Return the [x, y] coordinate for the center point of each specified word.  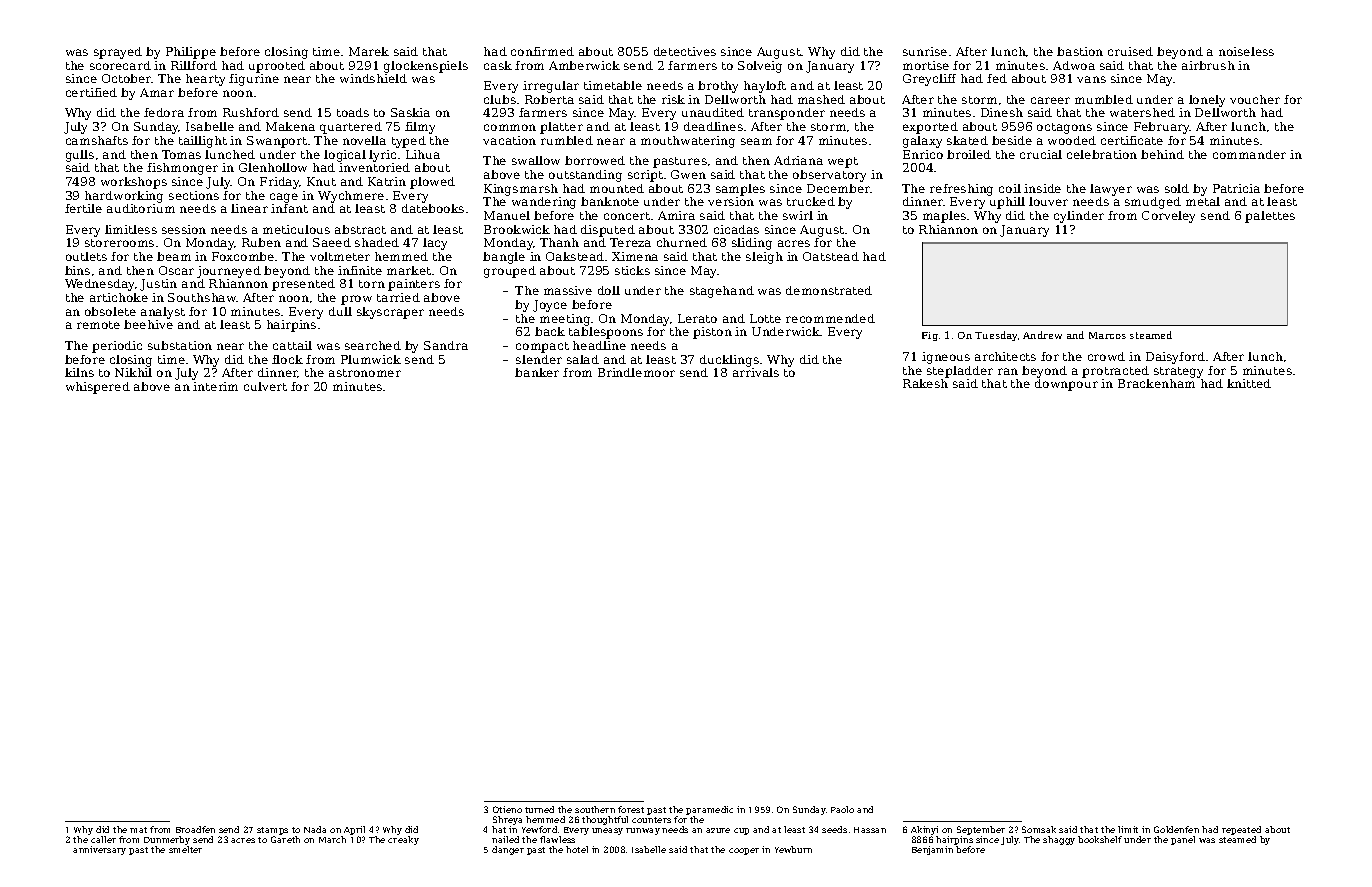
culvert [265, 386]
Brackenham [1156, 383]
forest [631, 809]
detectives [685, 51]
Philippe [191, 53]
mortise [926, 65]
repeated [1241, 830]
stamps [272, 831]
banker [537, 372]
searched [373, 345]
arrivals [756, 372]
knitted [1249, 383]
